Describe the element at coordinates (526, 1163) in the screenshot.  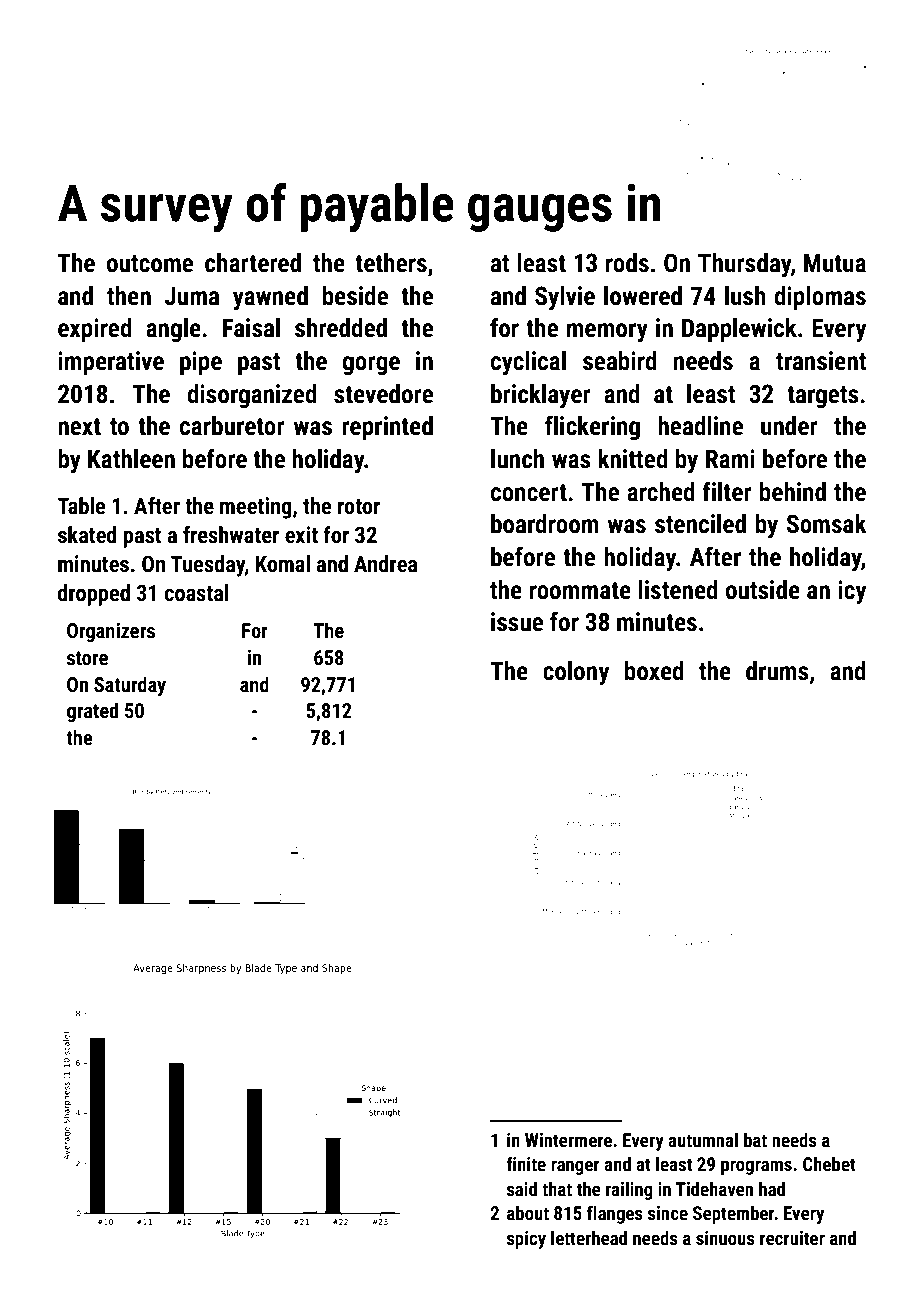
I see `finite` at that location.
